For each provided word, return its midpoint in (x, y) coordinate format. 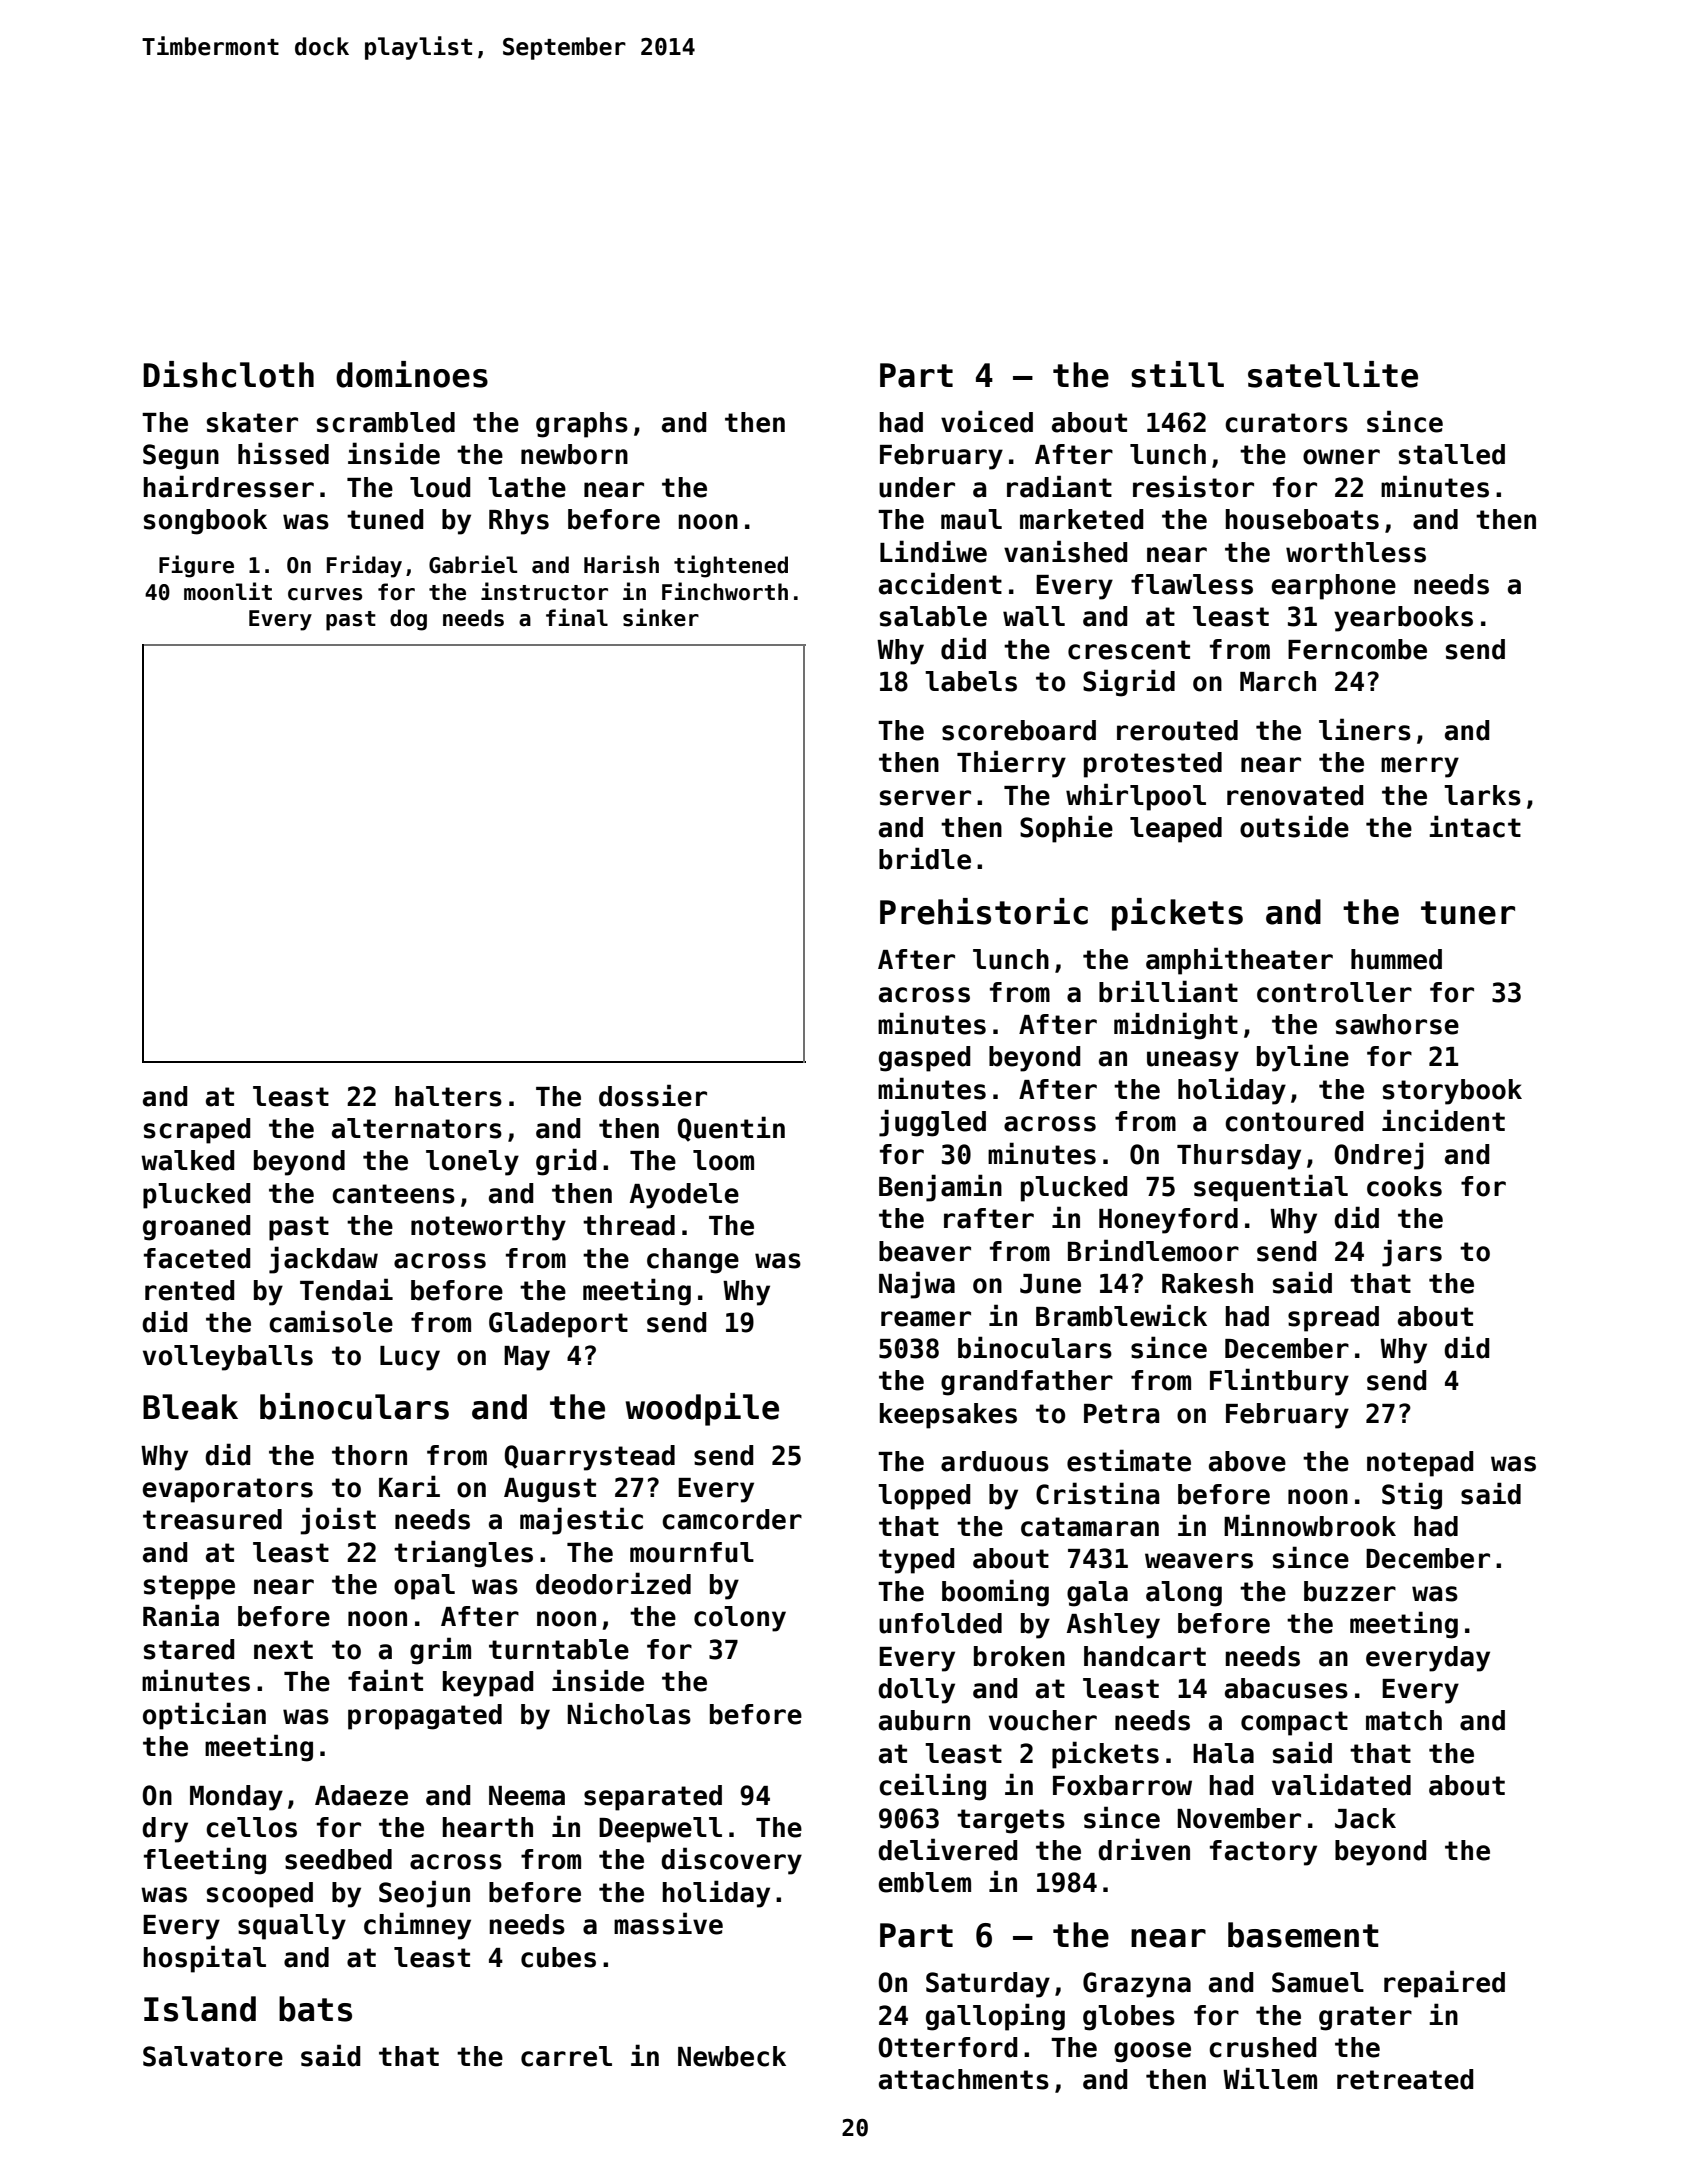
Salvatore (213, 2056)
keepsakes (948, 1416)
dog (408, 620)
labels (971, 681)
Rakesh (1207, 1283)
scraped (197, 1131)
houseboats (1302, 519)
